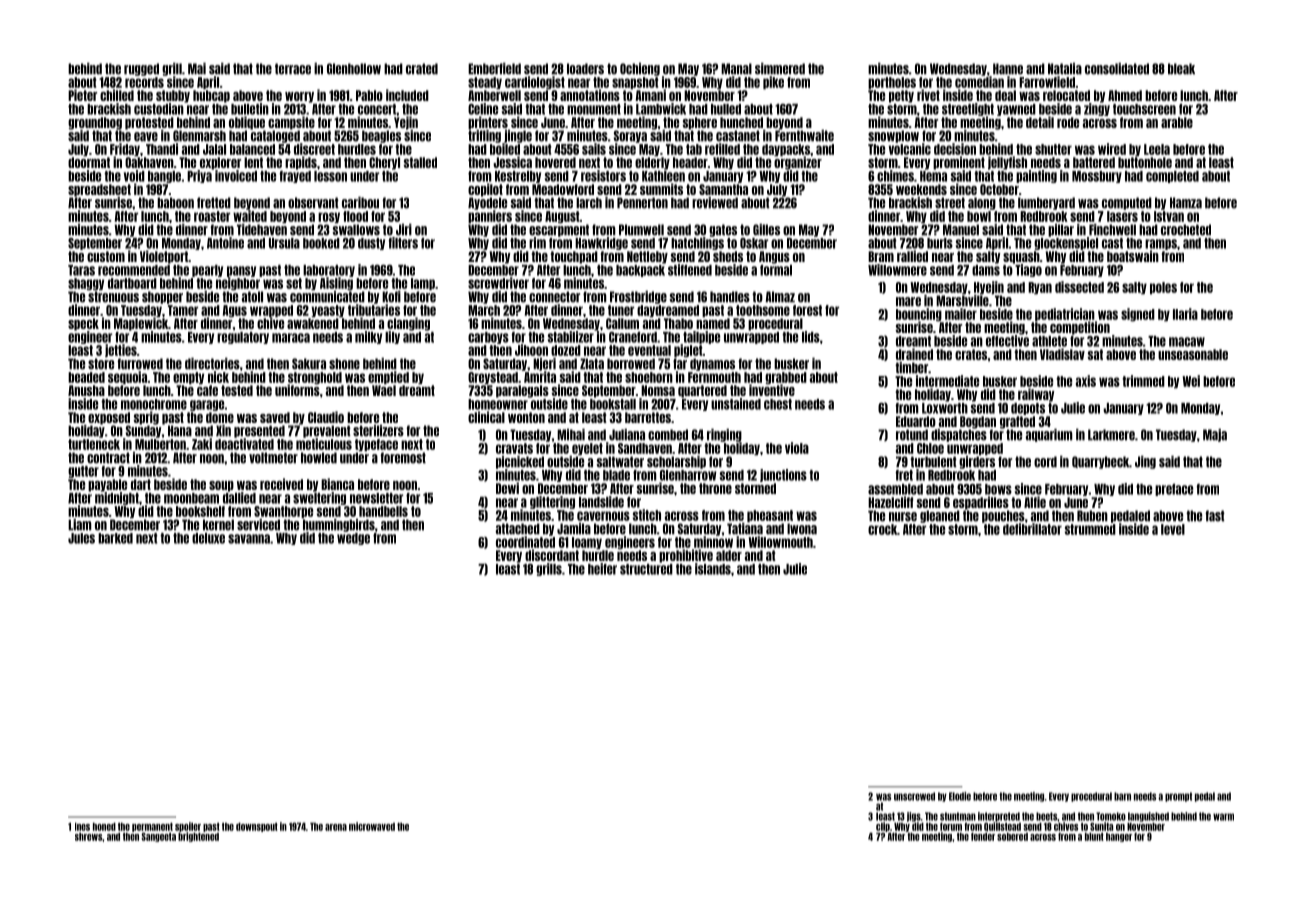 The width and height of the image is (1308, 924). Describe the element at coordinates (104, 826) in the image. I see `honed` at that location.
